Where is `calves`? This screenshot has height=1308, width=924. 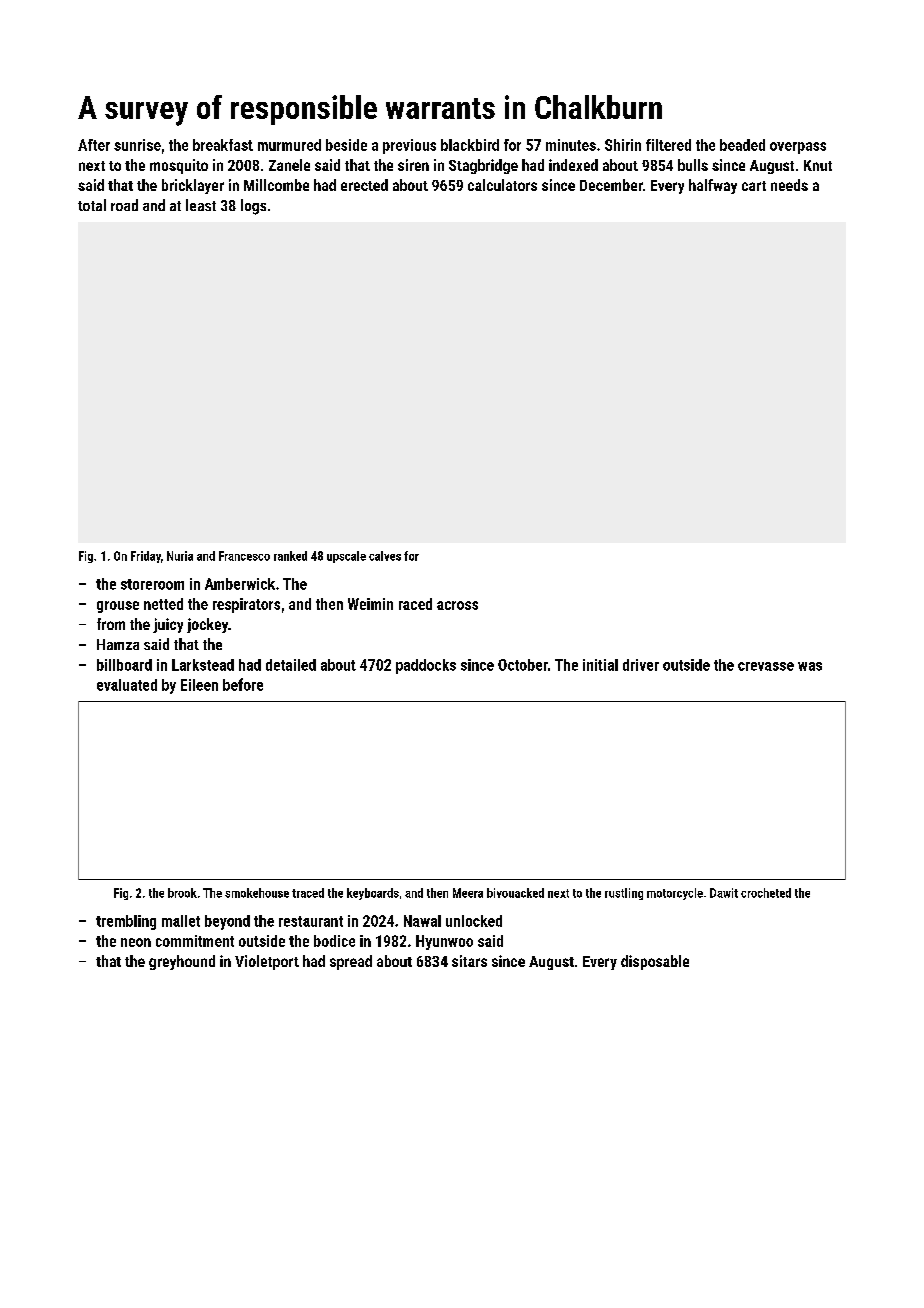
calves is located at coordinates (385, 556).
